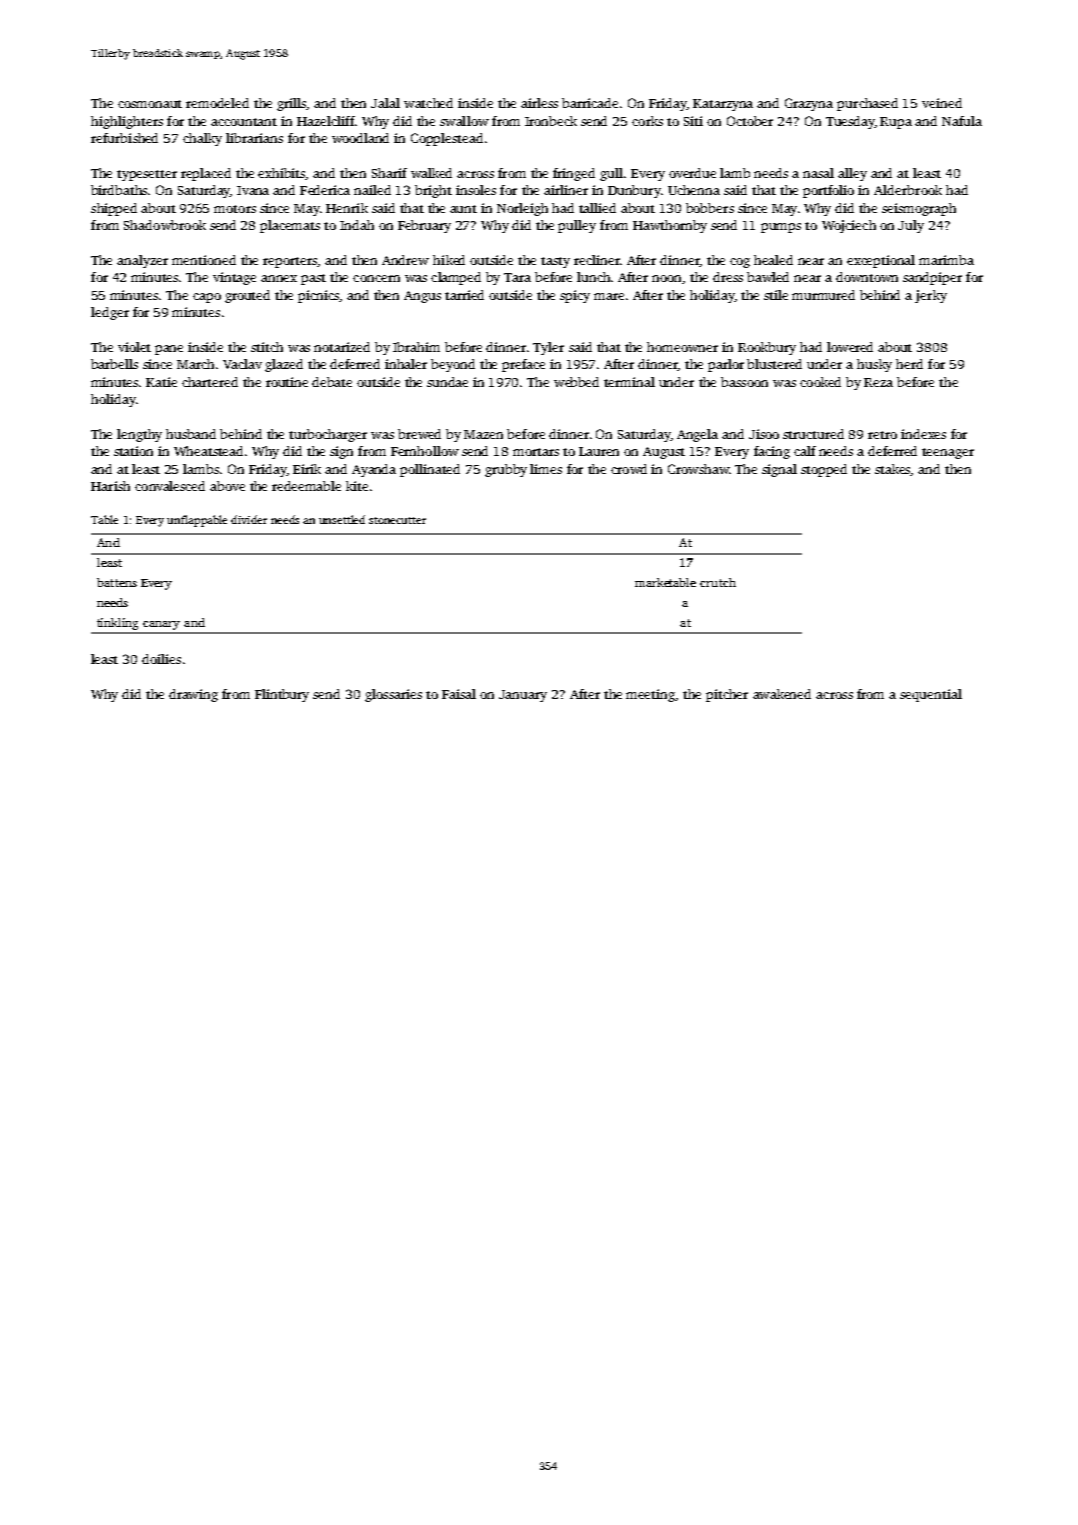 The width and height of the screenshot is (1078, 1525). Describe the element at coordinates (483, 434) in the screenshot. I see `Mazen` at that location.
